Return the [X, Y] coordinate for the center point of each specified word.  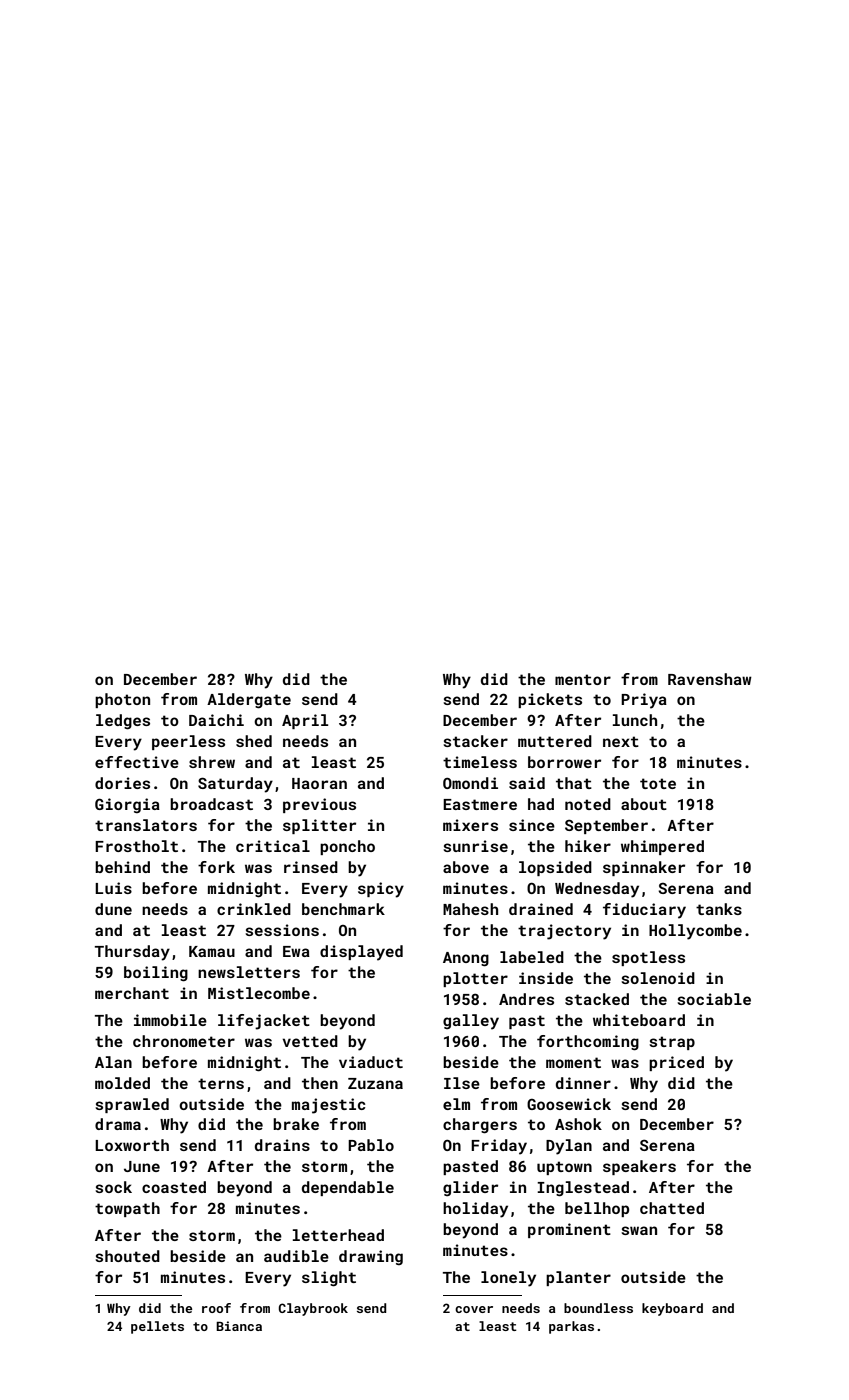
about [644, 804]
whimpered [662, 847]
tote [658, 783]
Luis [113, 888]
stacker [475, 741]
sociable [714, 999]
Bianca [239, 1326]
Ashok [578, 1124]
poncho [347, 847]
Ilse [462, 1083]
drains [282, 1145]
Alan [113, 1062]
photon [122, 700]
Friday [499, 1147]
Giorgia [127, 805]
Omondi [470, 783]
